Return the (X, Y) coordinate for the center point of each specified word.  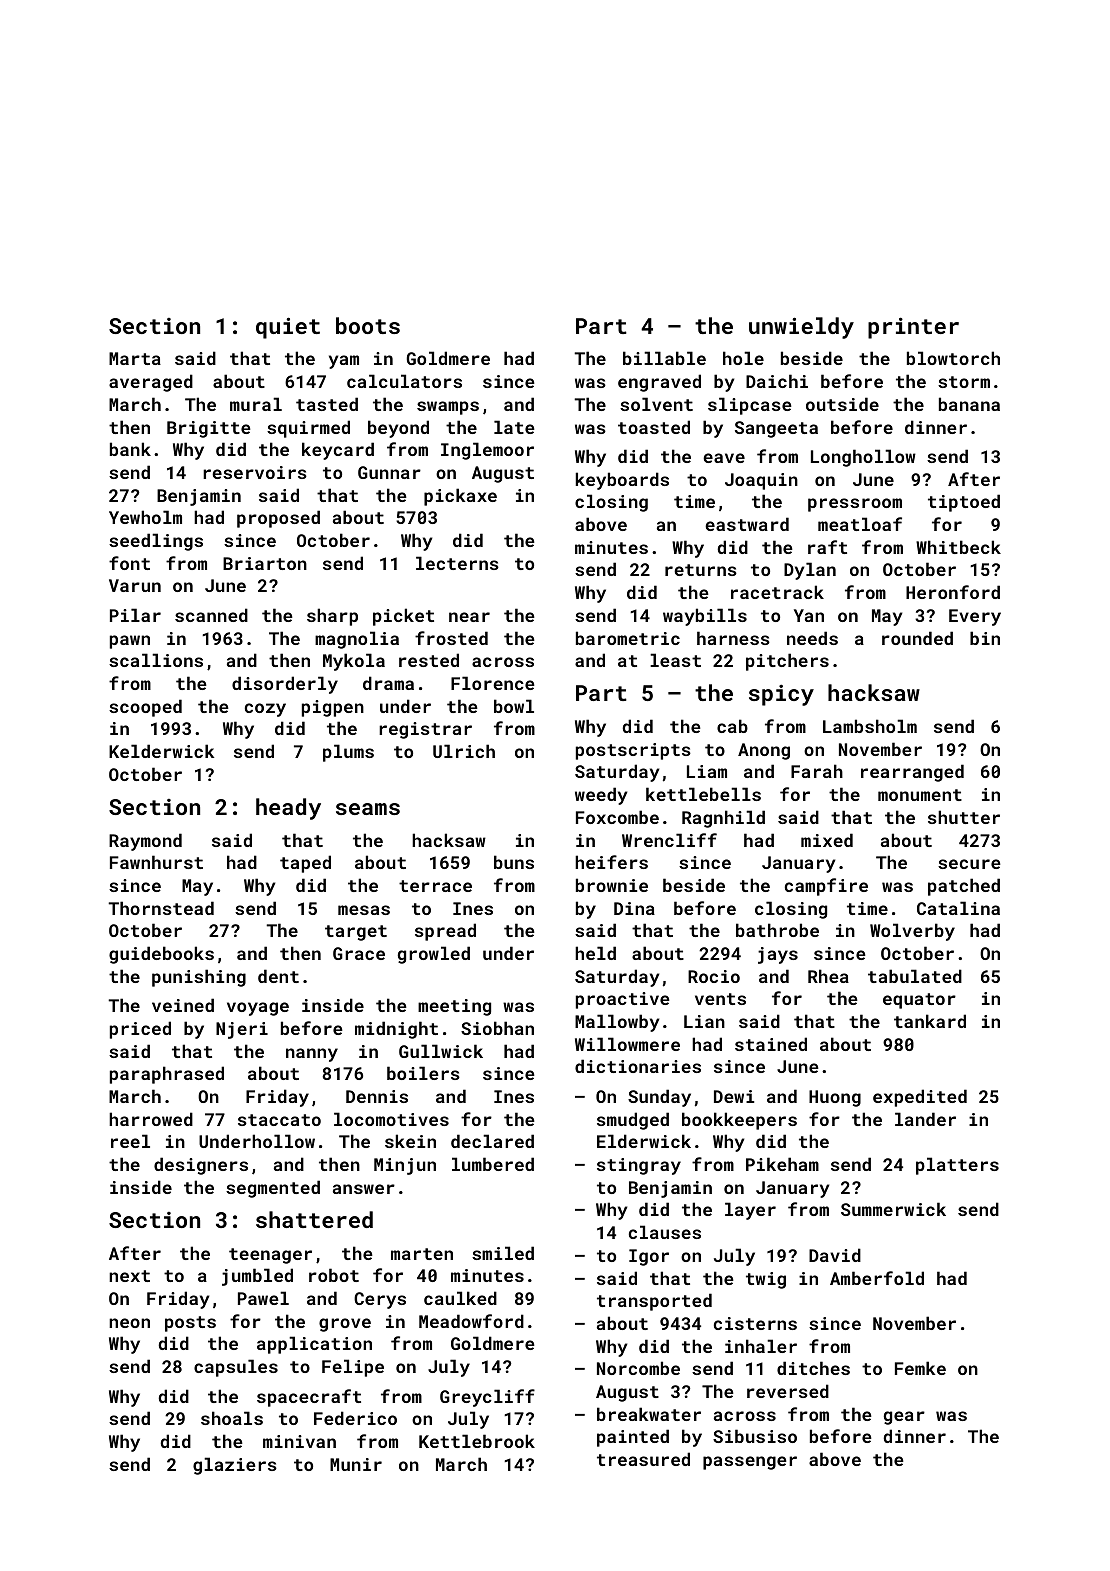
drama (388, 683)
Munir (356, 1464)
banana (969, 404)
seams (368, 809)
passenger (750, 1463)
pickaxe (460, 497)
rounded (917, 638)
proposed (278, 519)
